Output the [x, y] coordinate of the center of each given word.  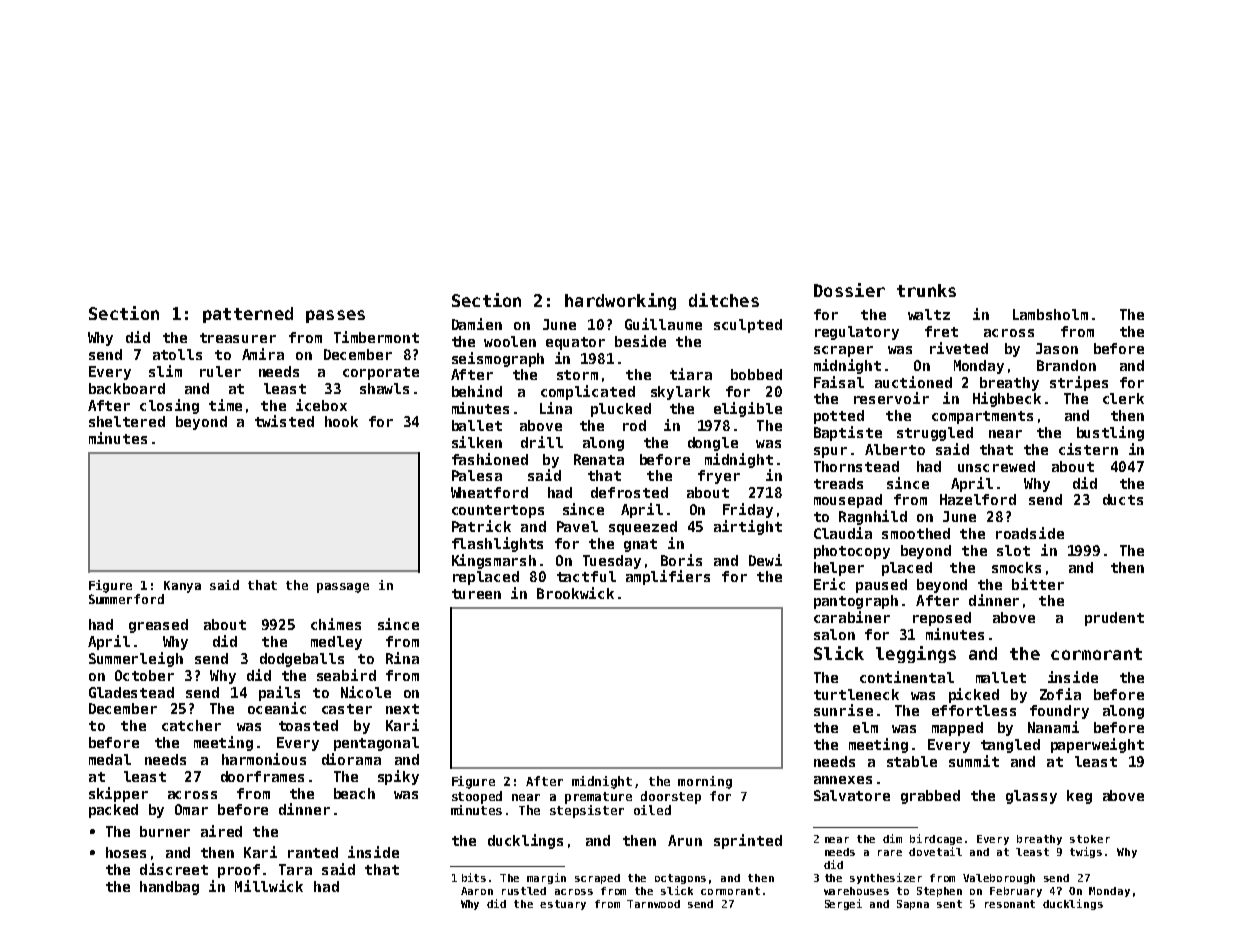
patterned [248, 315]
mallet [1001, 677]
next [402, 709]
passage [343, 588]
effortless [974, 710]
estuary [563, 905]
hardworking [620, 301]
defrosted [629, 492]
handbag [169, 888]
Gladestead [131, 692]
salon [834, 634]
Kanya [182, 587]
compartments [982, 417]
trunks [926, 290]
